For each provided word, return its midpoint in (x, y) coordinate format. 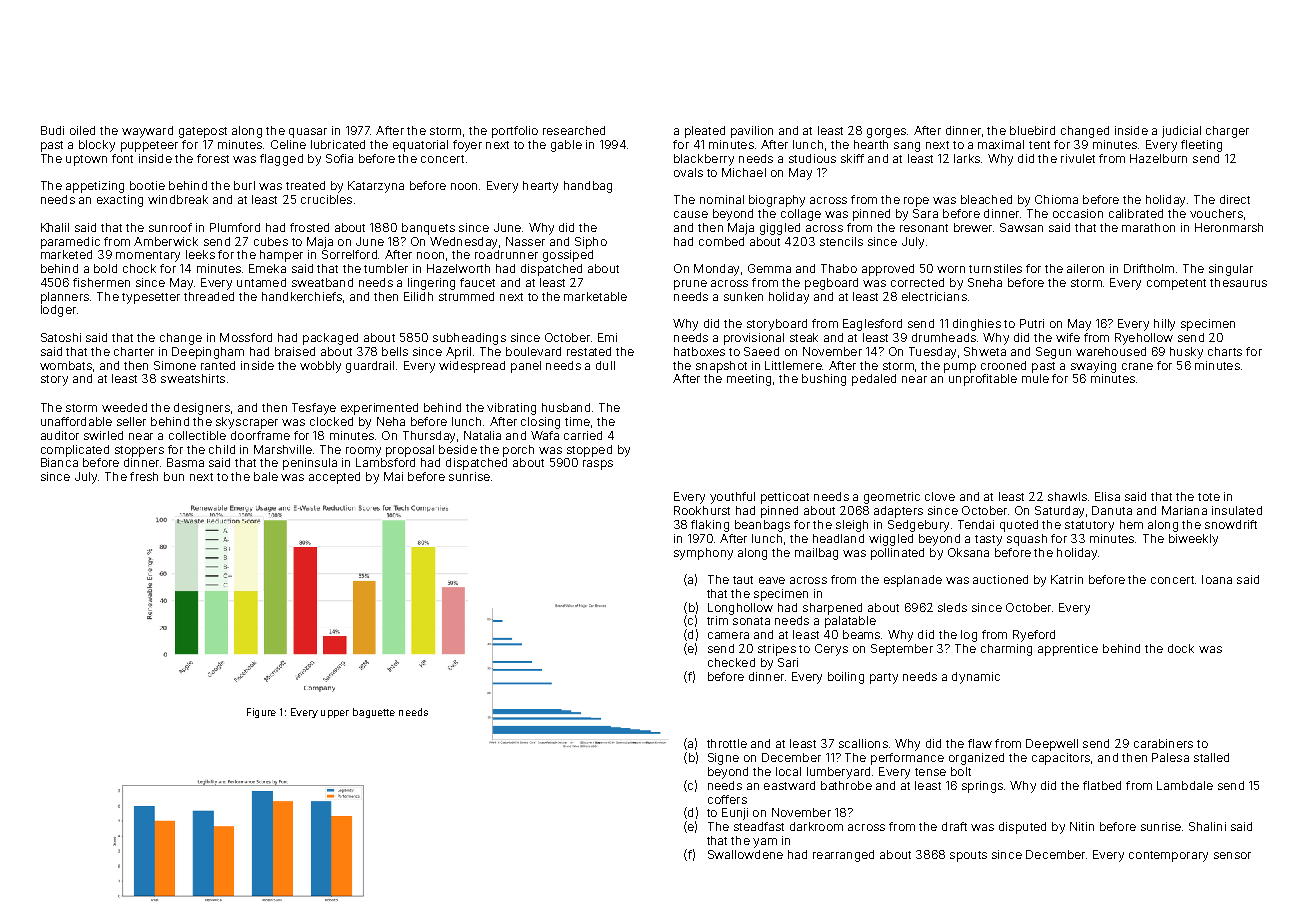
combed (721, 241)
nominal (722, 199)
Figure (261, 713)
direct (1235, 199)
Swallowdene (745, 854)
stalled (1211, 757)
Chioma (1056, 199)
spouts (968, 856)
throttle (727, 743)
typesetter (151, 298)
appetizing (95, 187)
